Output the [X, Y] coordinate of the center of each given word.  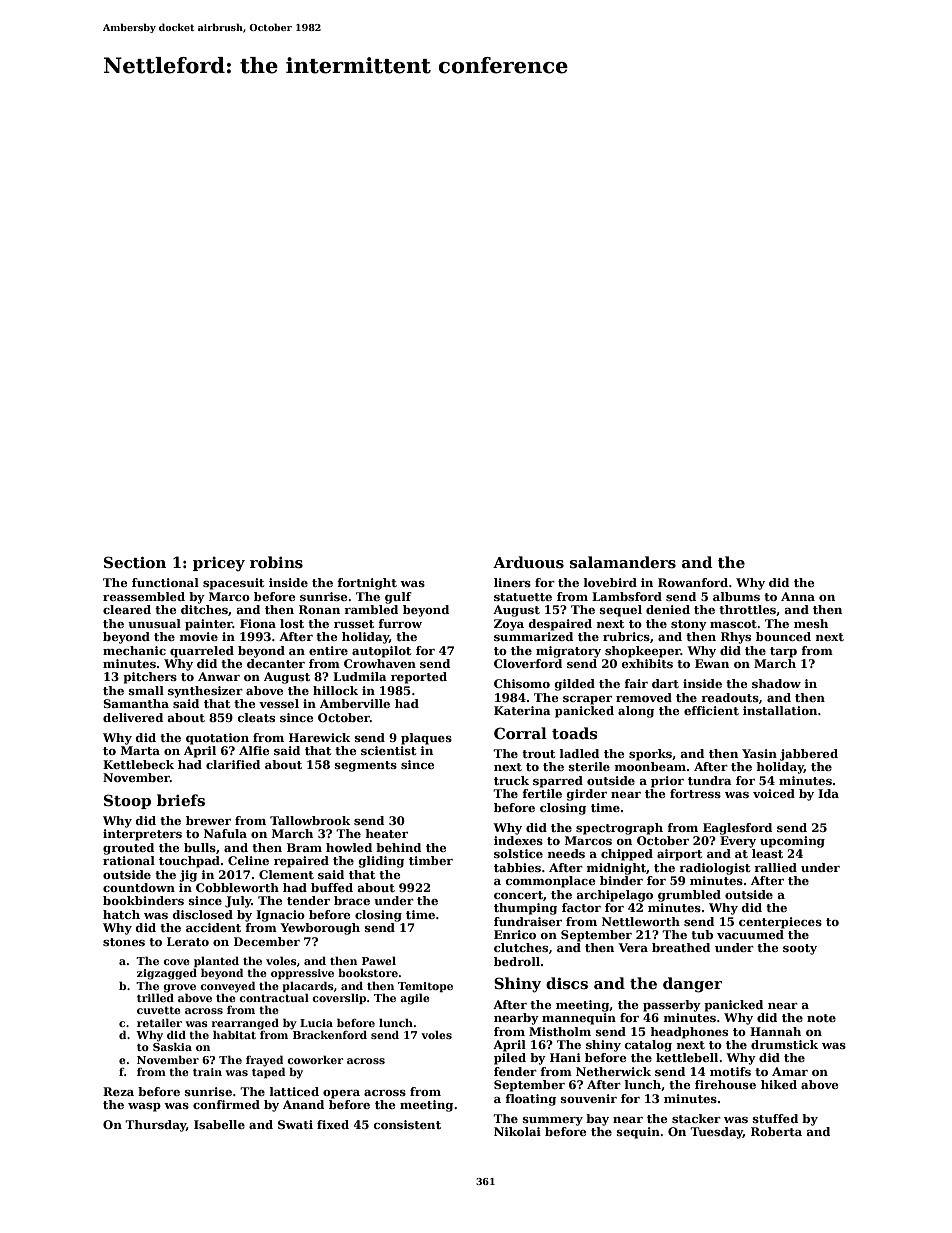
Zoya [509, 625]
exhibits [647, 663]
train [207, 1072]
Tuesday [716, 1133]
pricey [219, 564]
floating [530, 1100]
